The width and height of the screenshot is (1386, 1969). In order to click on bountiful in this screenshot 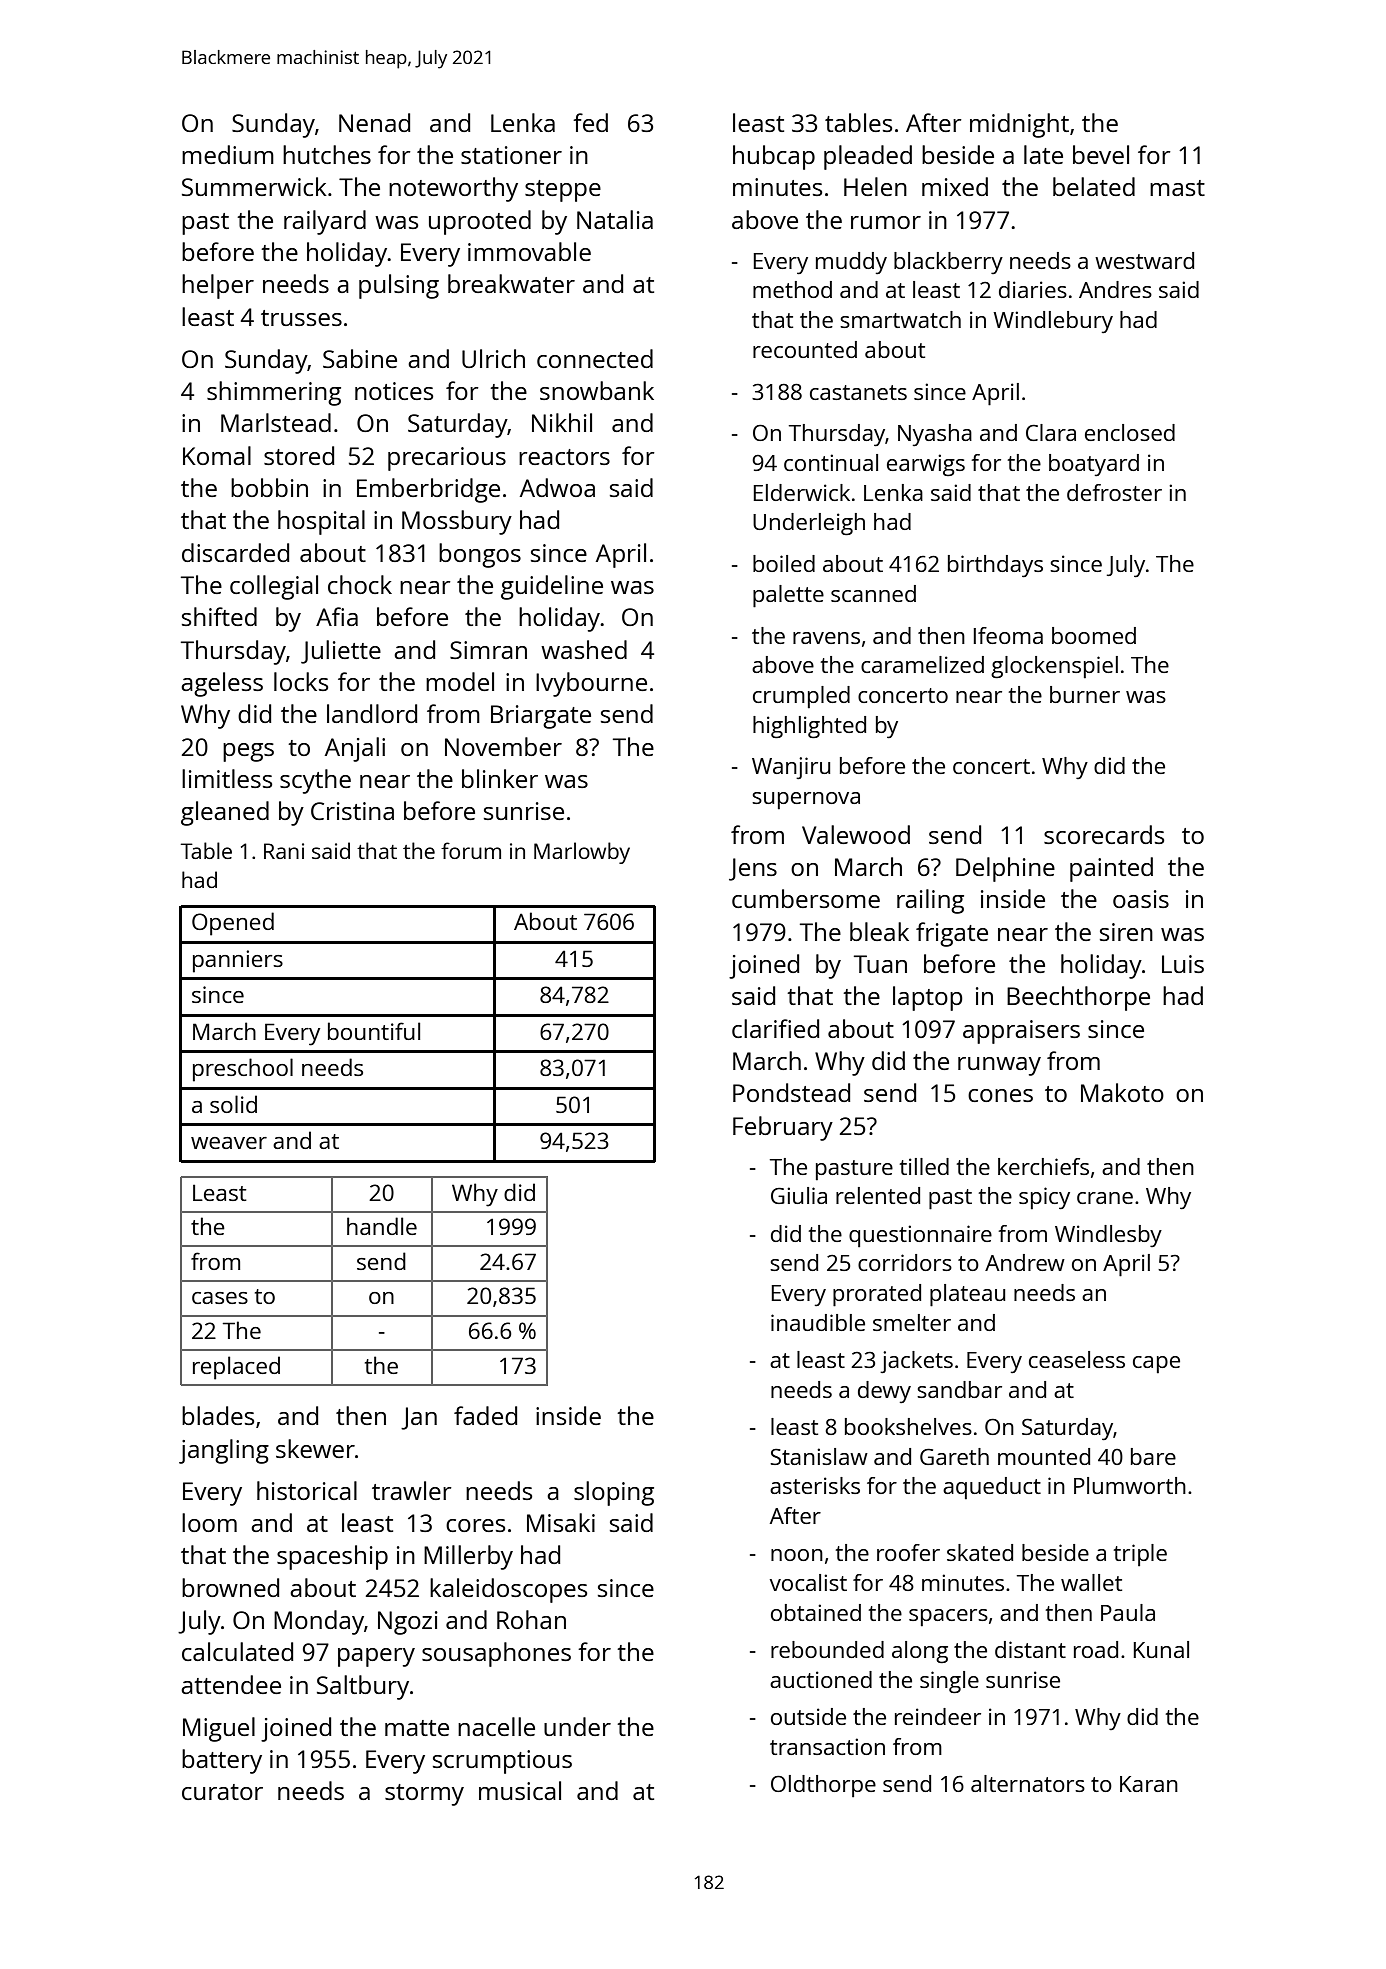, I will do `click(374, 1031)`.
